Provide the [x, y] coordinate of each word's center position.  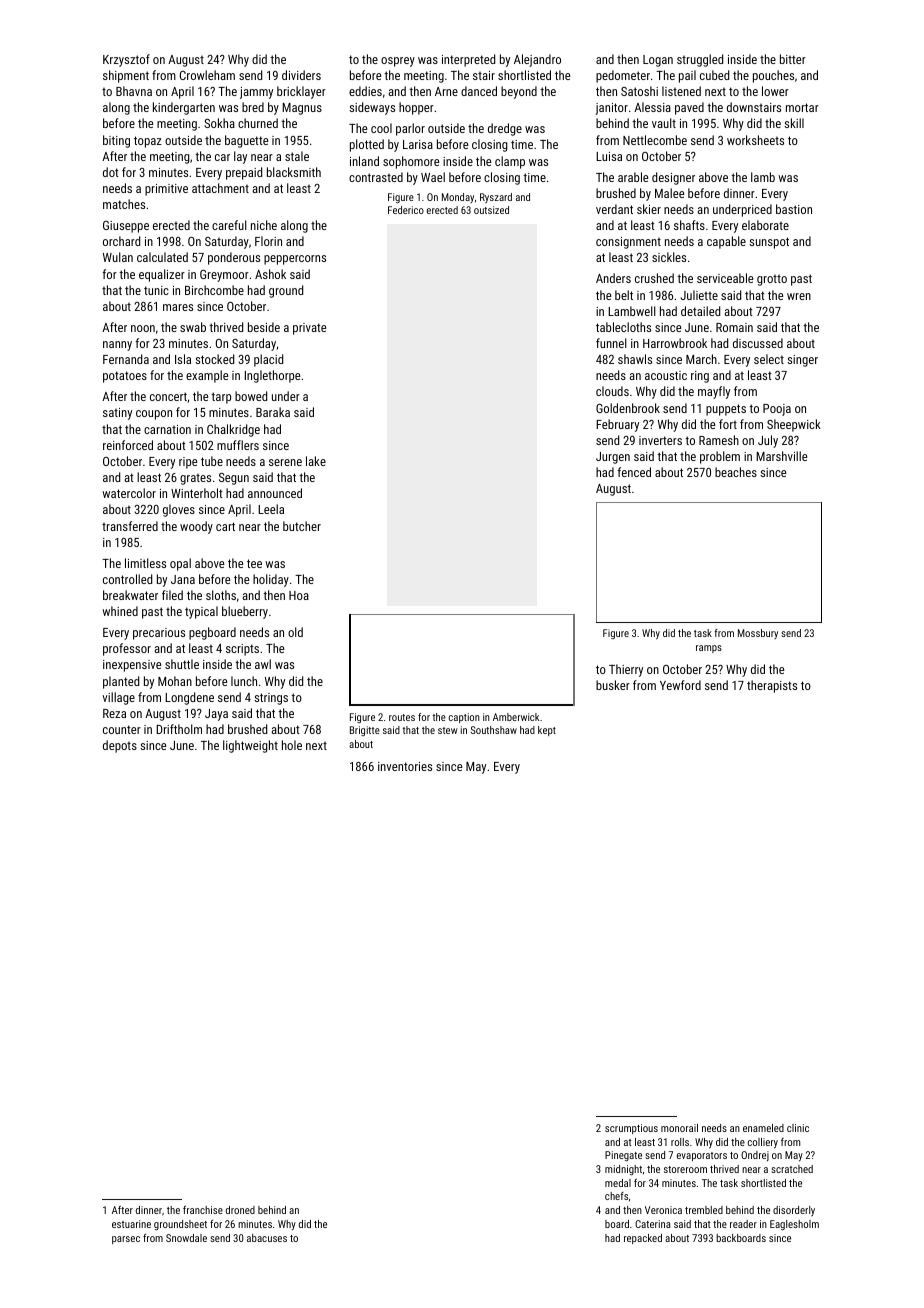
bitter [793, 59]
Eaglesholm [794, 1225]
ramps [709, 649]
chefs [616, 1196]
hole [292, 745]
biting [116, 141]
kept [547, 731]
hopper [416, 108]
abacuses [267, 1238]
